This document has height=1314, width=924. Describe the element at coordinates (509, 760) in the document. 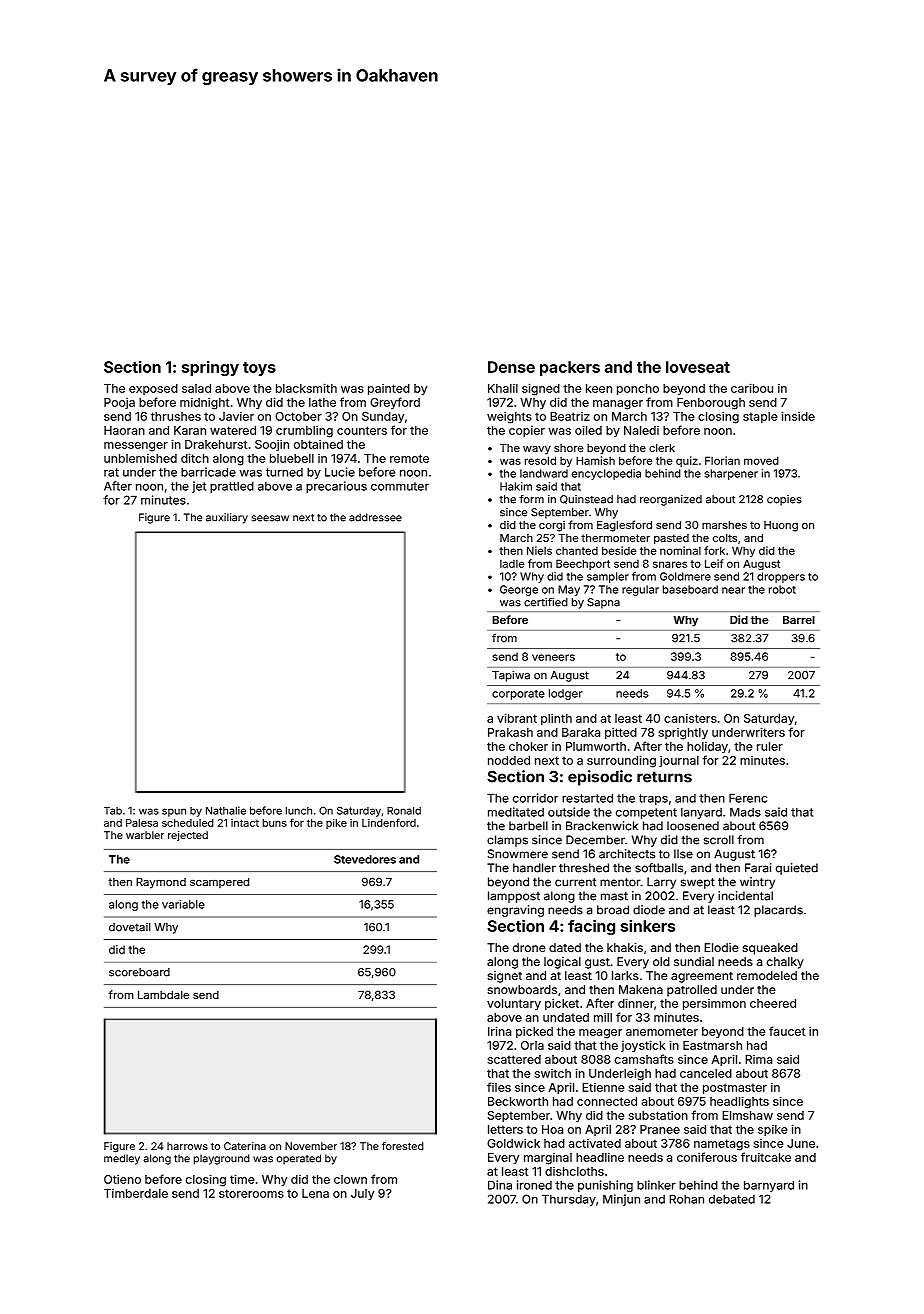

I see `nodded` at that location.
